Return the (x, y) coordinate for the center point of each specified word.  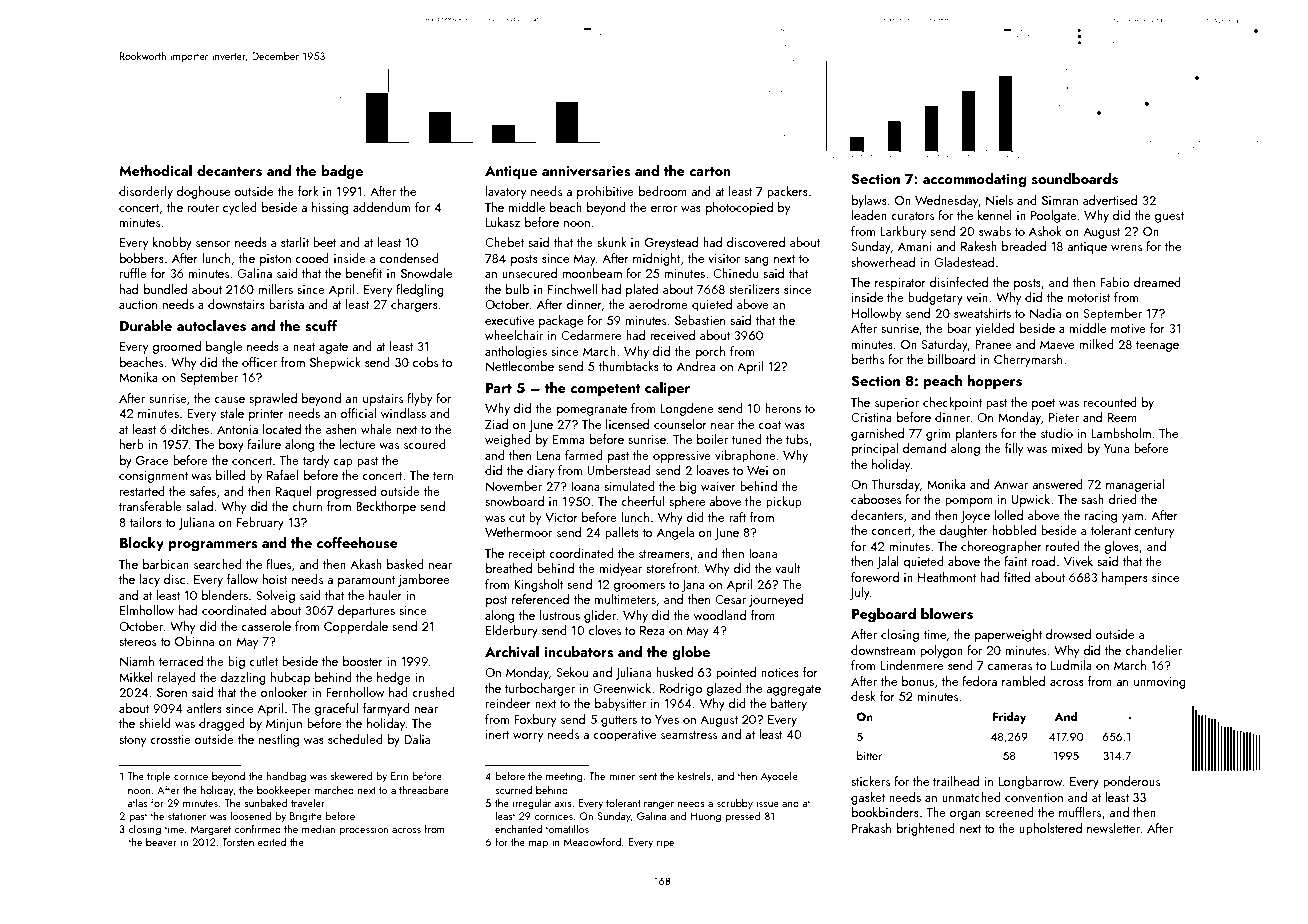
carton (710, 171)
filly (1014, 449)
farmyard (386, 709)
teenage (1157, 346)
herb (132, 444)
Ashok (1045, 231)
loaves (713, 470)
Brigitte (306, 817)
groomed (176, 347)
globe (691, 653)
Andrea (696, 366)
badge (342, 172)
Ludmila (1071, 665)
